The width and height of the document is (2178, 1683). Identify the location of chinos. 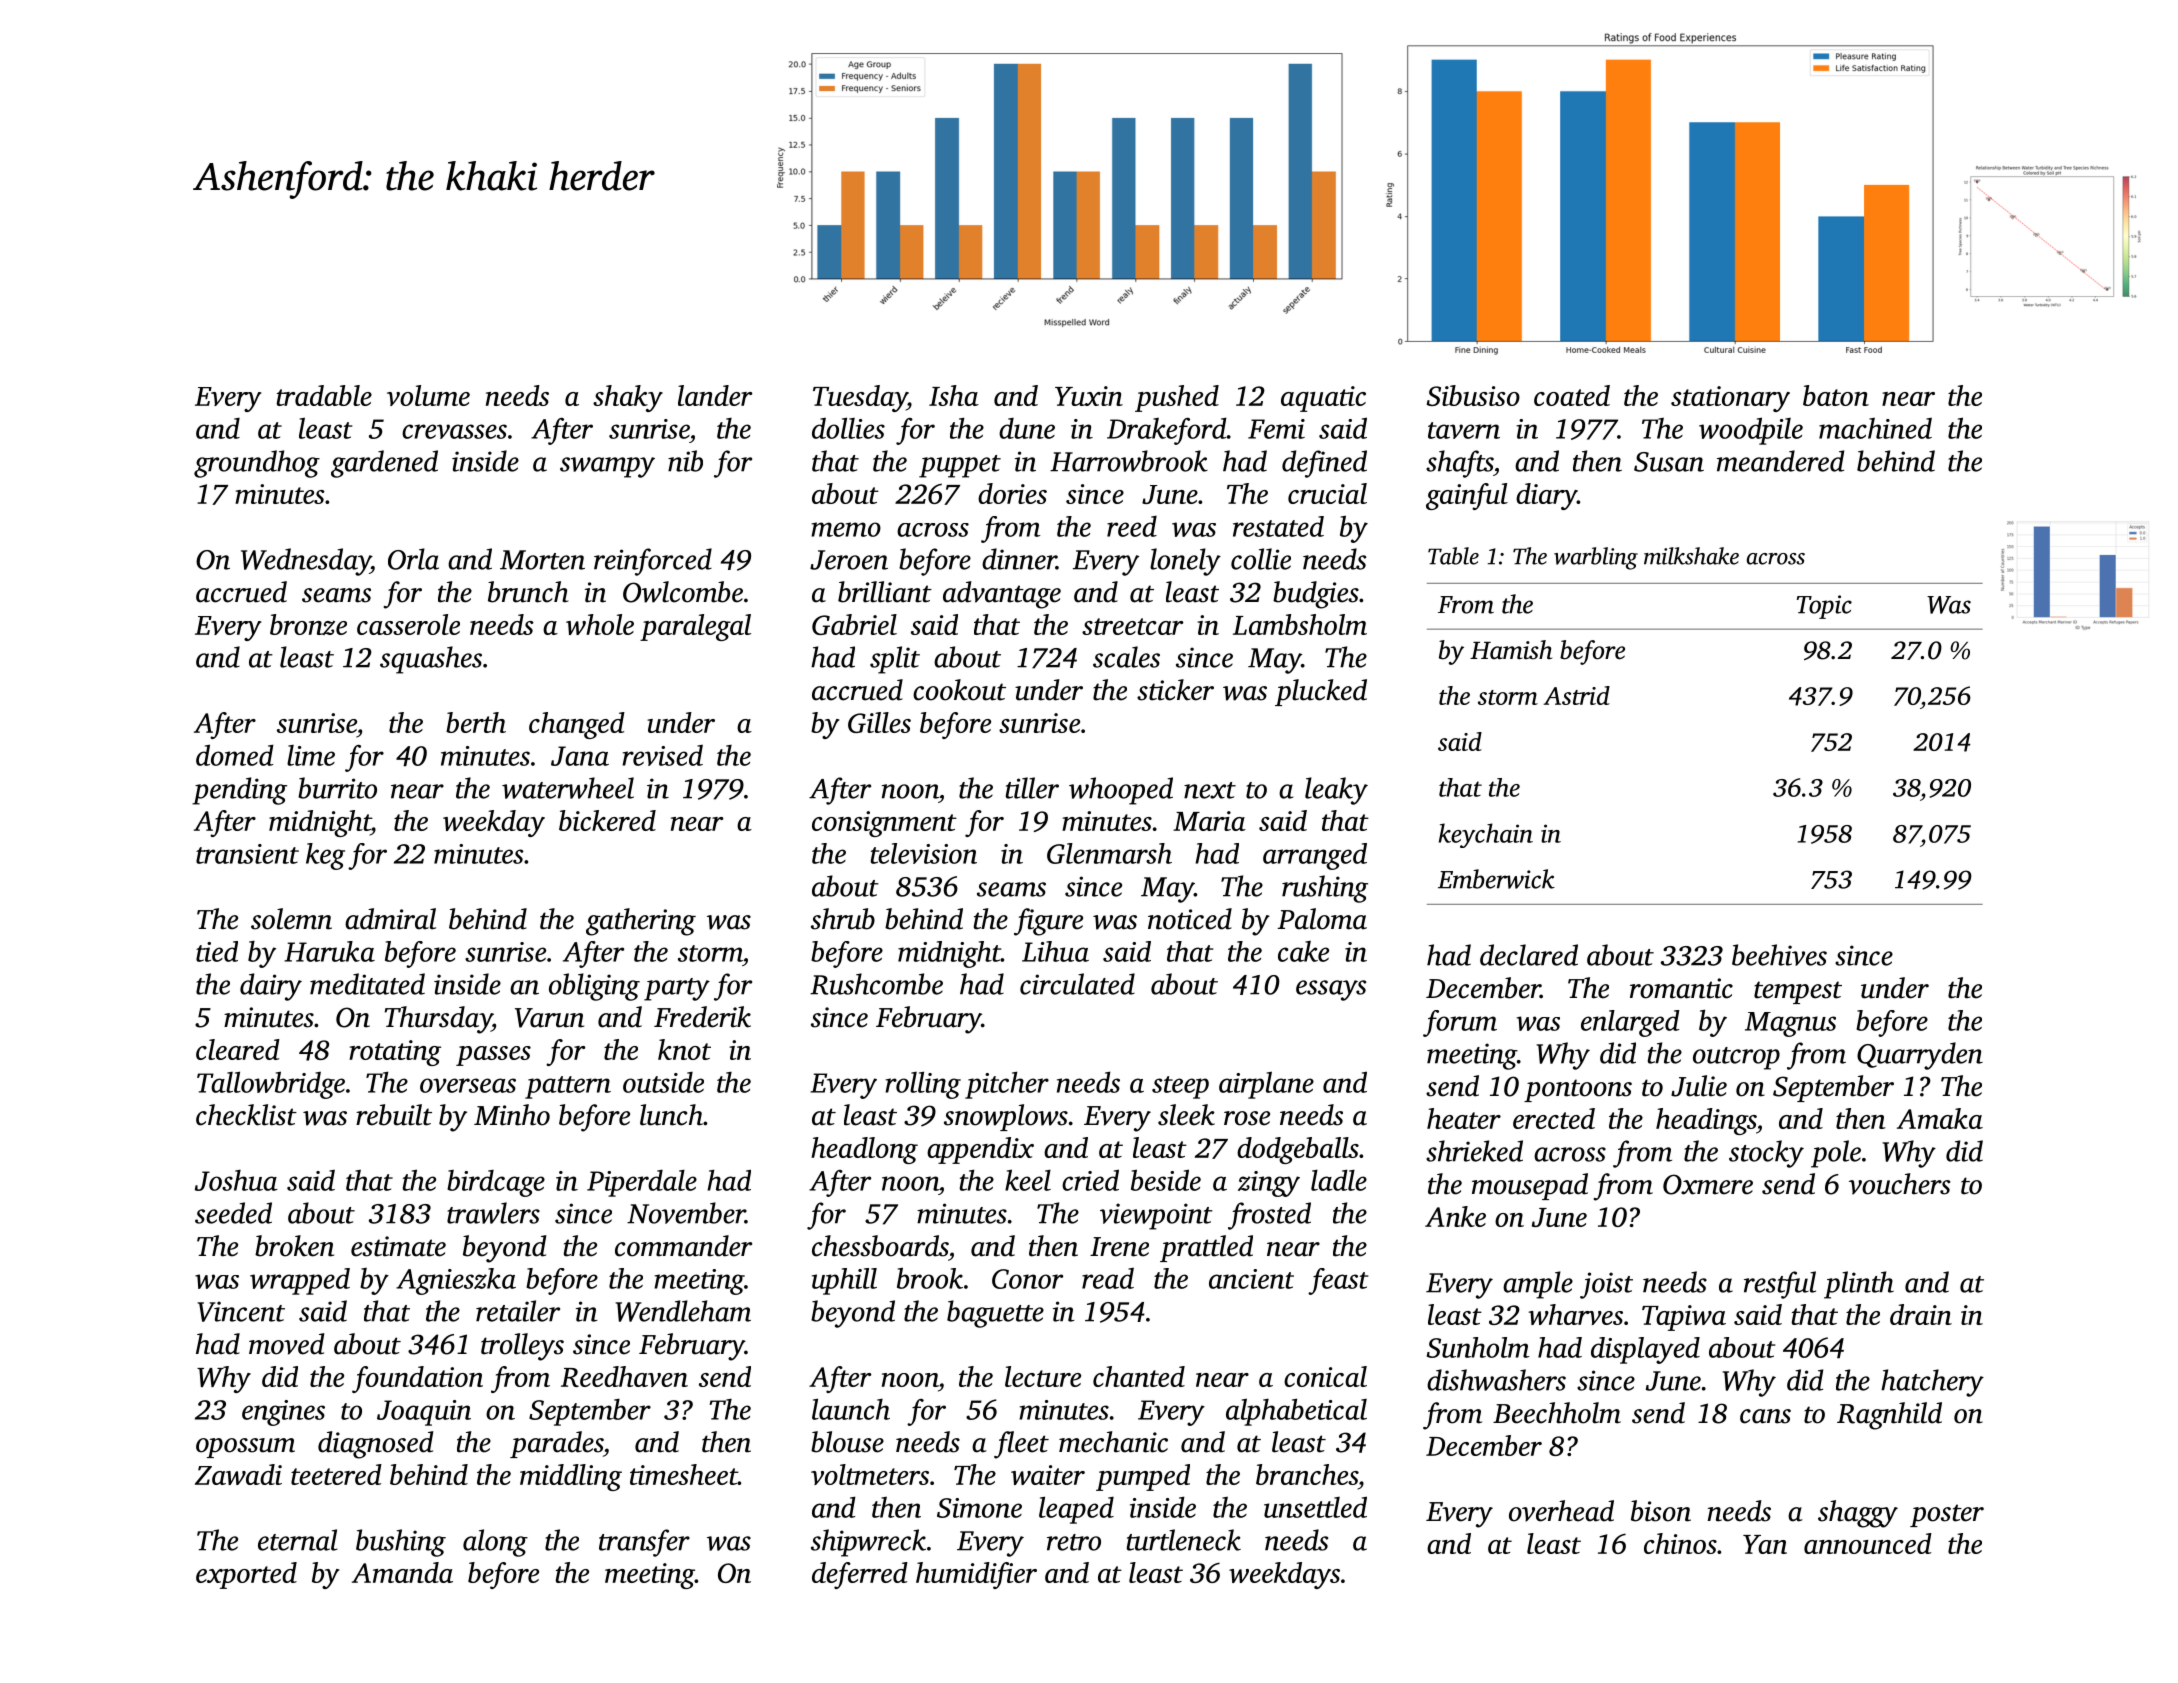
(1680, 1543).
